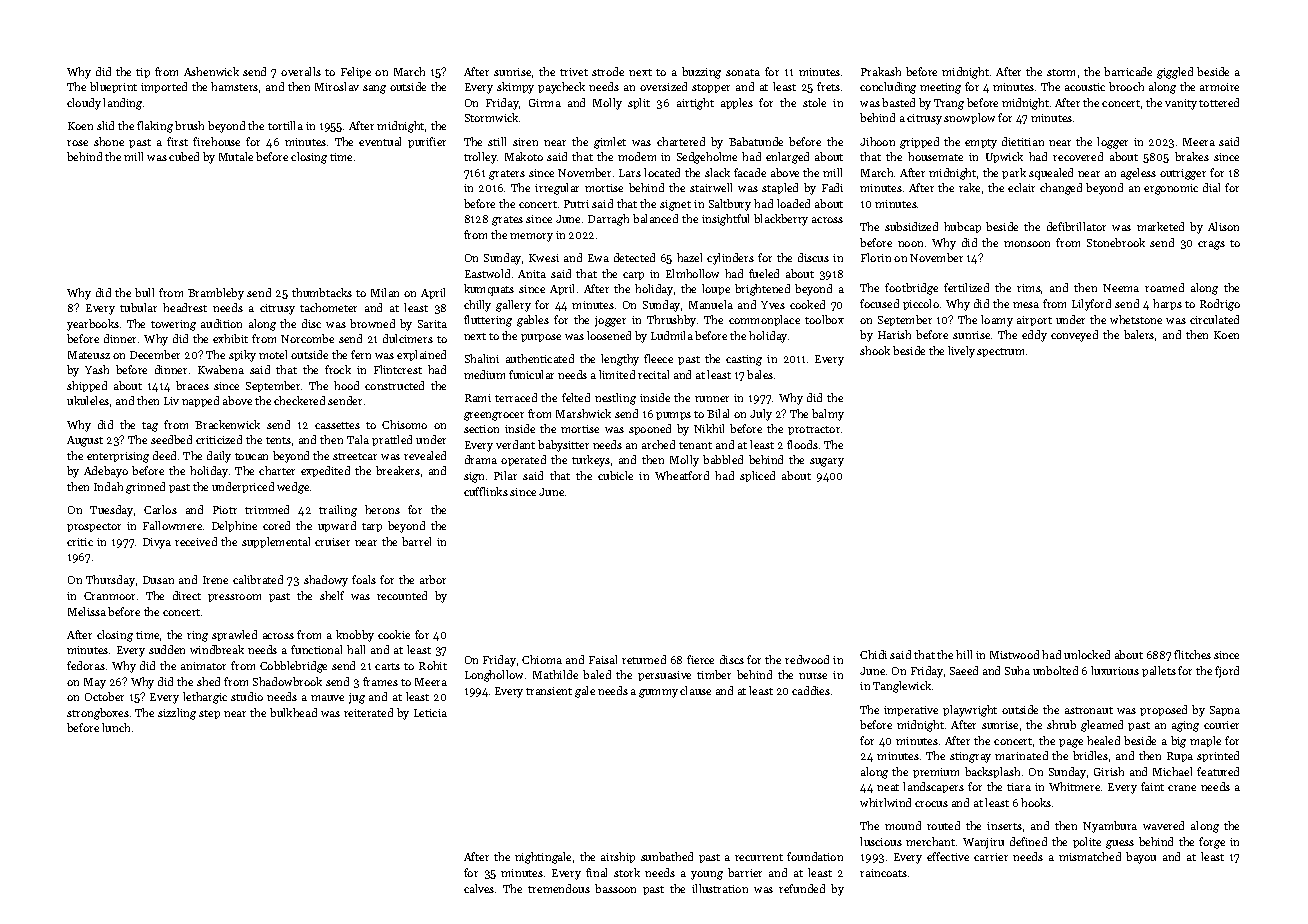 The image size is (1308, 924). I want to click on balers, so click(1139, 334).
